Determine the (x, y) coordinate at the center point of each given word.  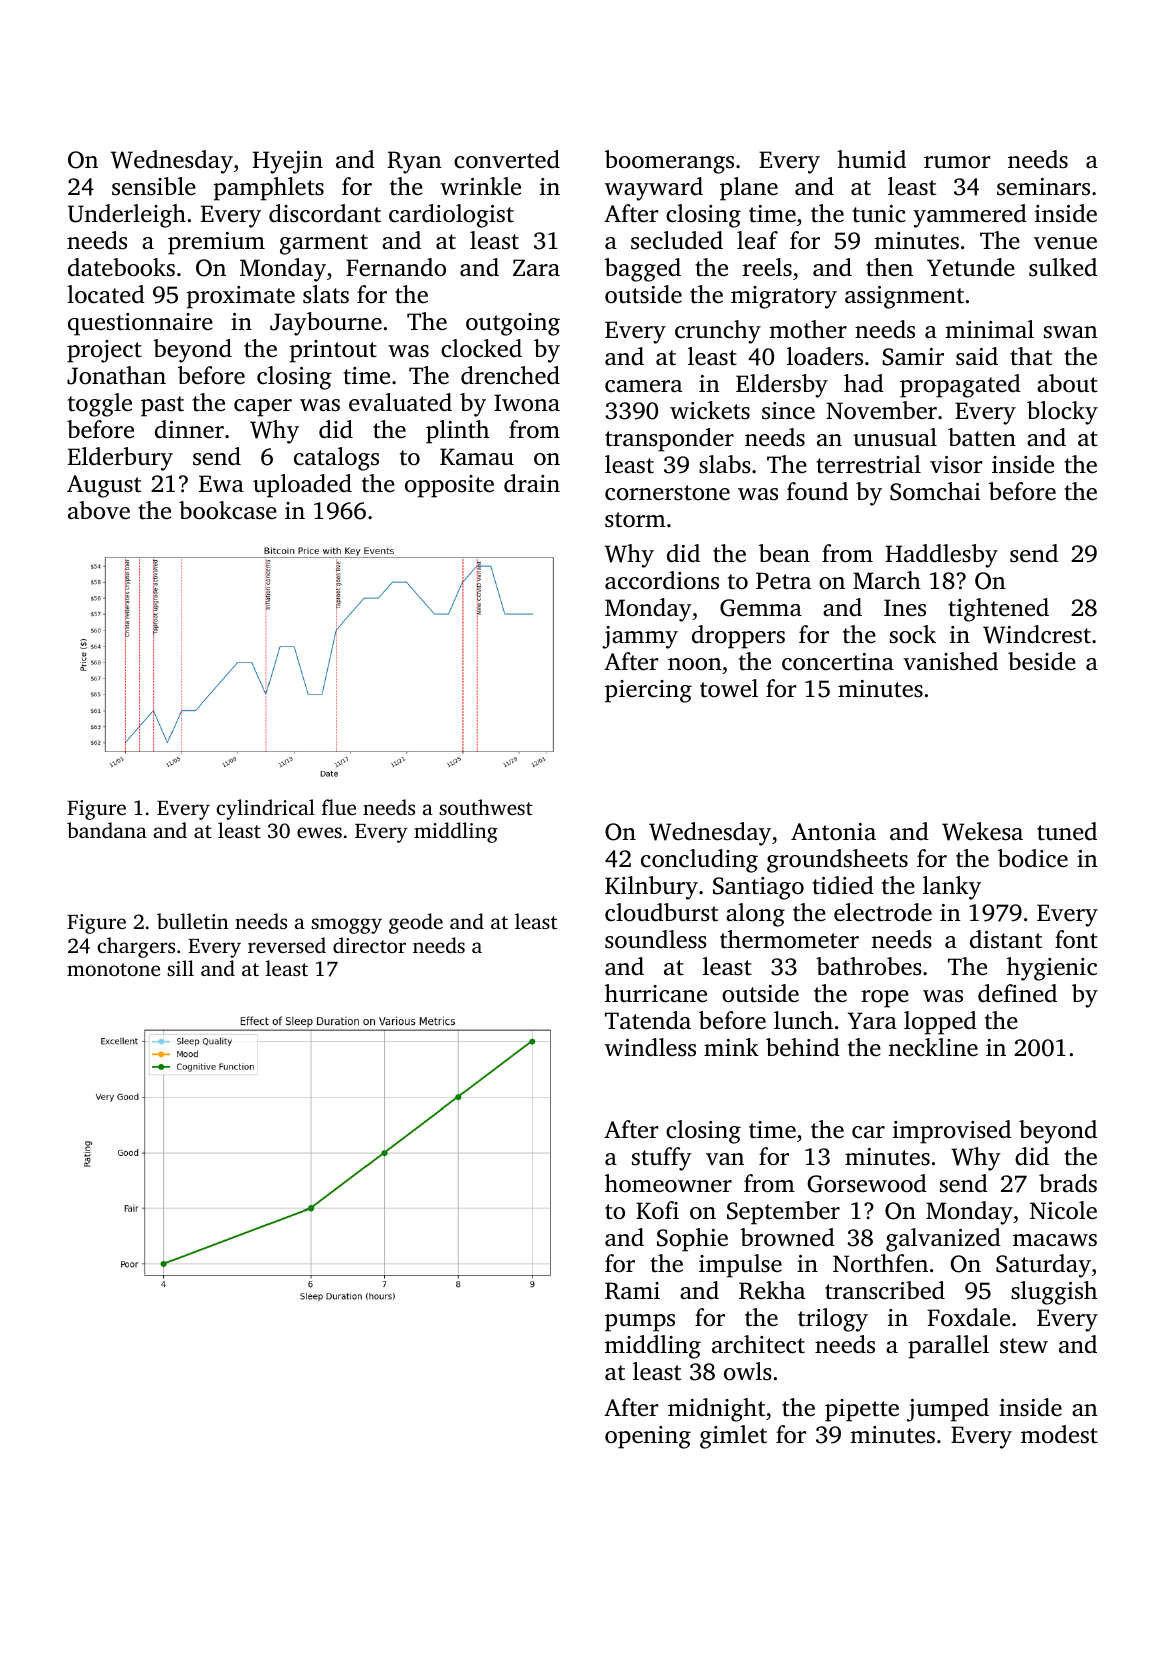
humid (871, 159)
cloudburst (661, 912)
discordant (325, 213)
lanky (952, 888)
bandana (107, 830)
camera (643, 386)
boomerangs (669, 162)
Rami (632, 1291)
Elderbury (120, 459)
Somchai (935, 491)
